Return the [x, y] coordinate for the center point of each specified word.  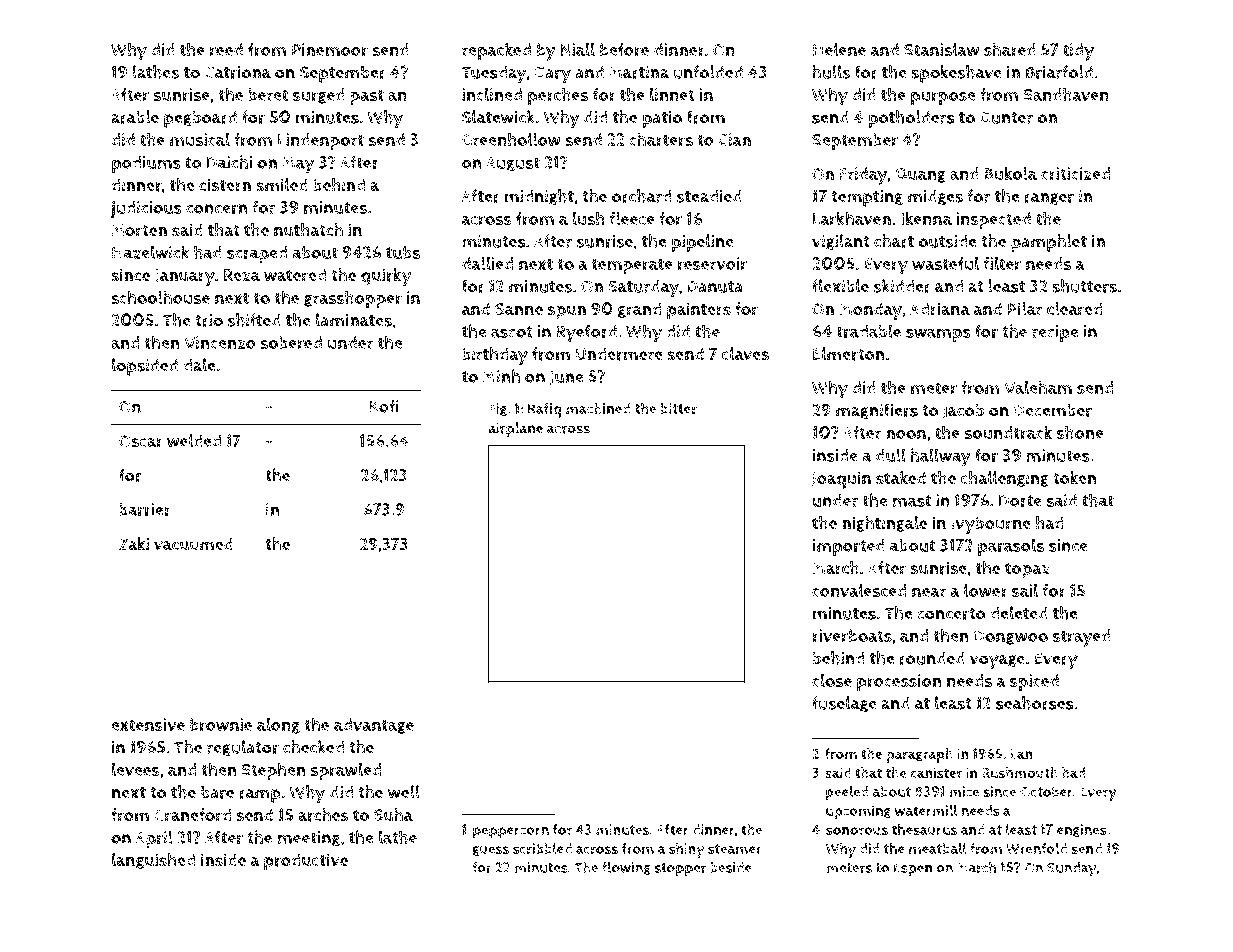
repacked [496, 51]
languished [153, 861]
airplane [515, 429]
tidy [1078, 52]
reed [226, 49]
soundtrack [1008, 433]
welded [194, 440]
